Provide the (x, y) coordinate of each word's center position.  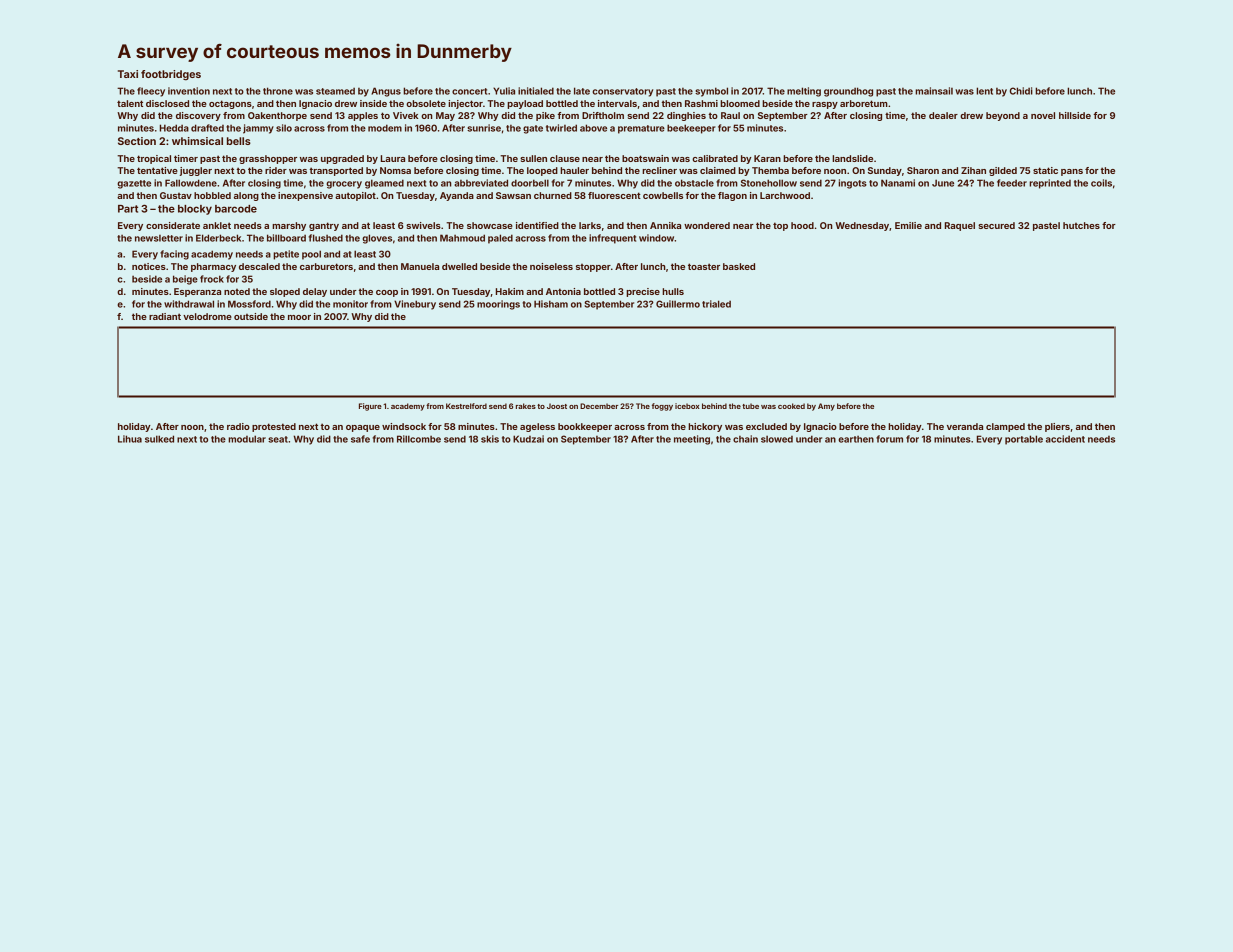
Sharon (923, 170)
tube (750, 406)
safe (360, 439)
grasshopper (268, 159)
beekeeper (691, 129)
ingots (852, 184)
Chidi (1021, 91)
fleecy (151, 92)
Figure (370, 407)
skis (490, 439)
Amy (826, 407)
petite (286, 255)
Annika (665, 225)
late (582, 91)
